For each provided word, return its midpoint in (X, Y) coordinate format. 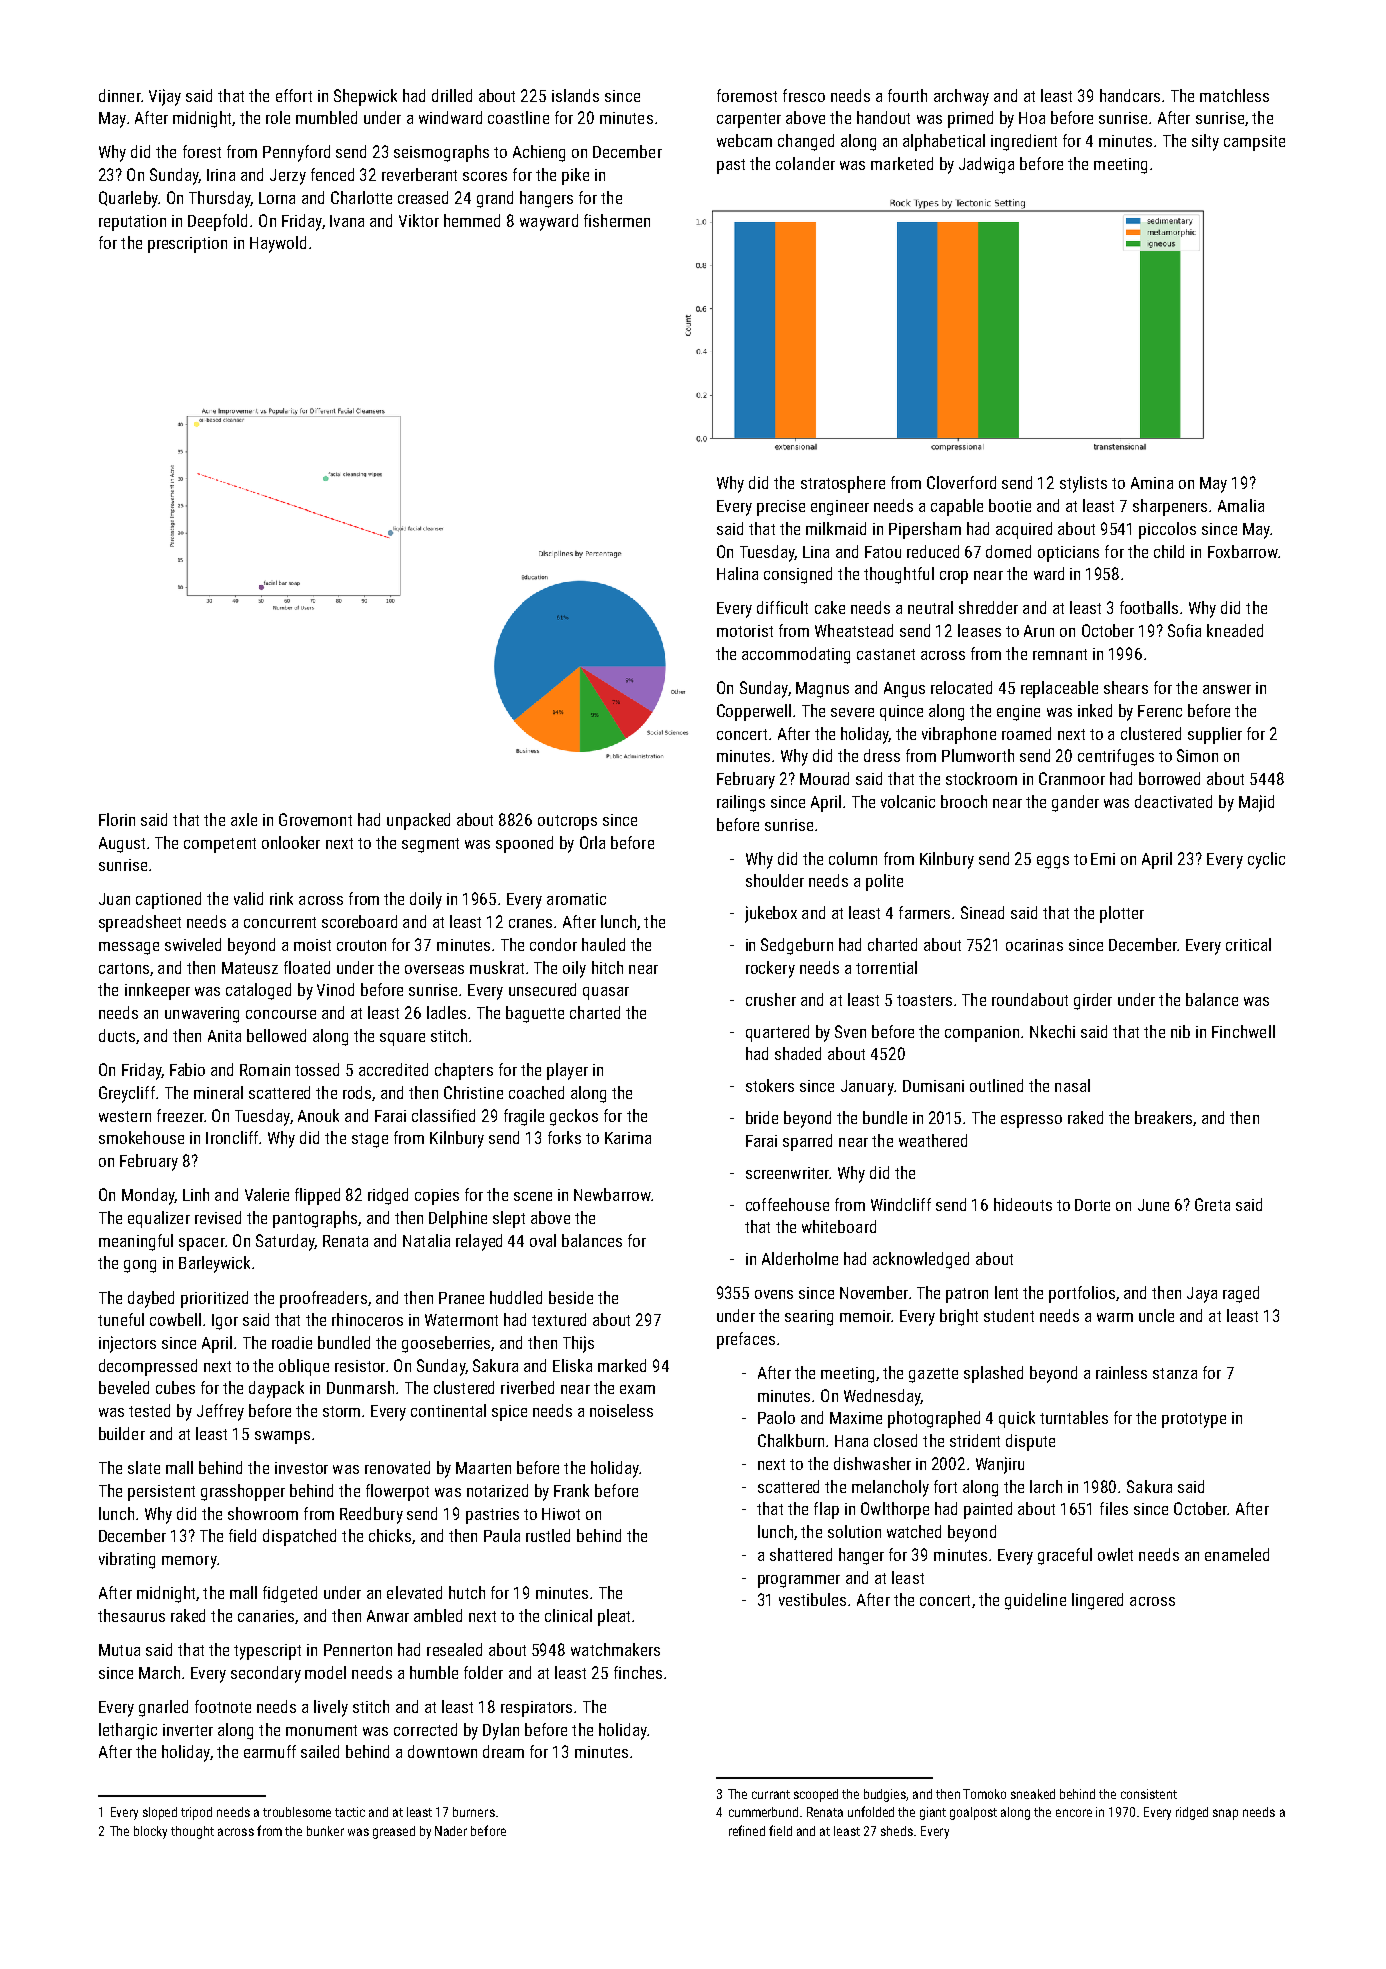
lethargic (128, 1731)
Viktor (419, 220)
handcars (1130, 95)
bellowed (276, 1035)
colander (805, 163)
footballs (1149, 607)
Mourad (824, 778)
